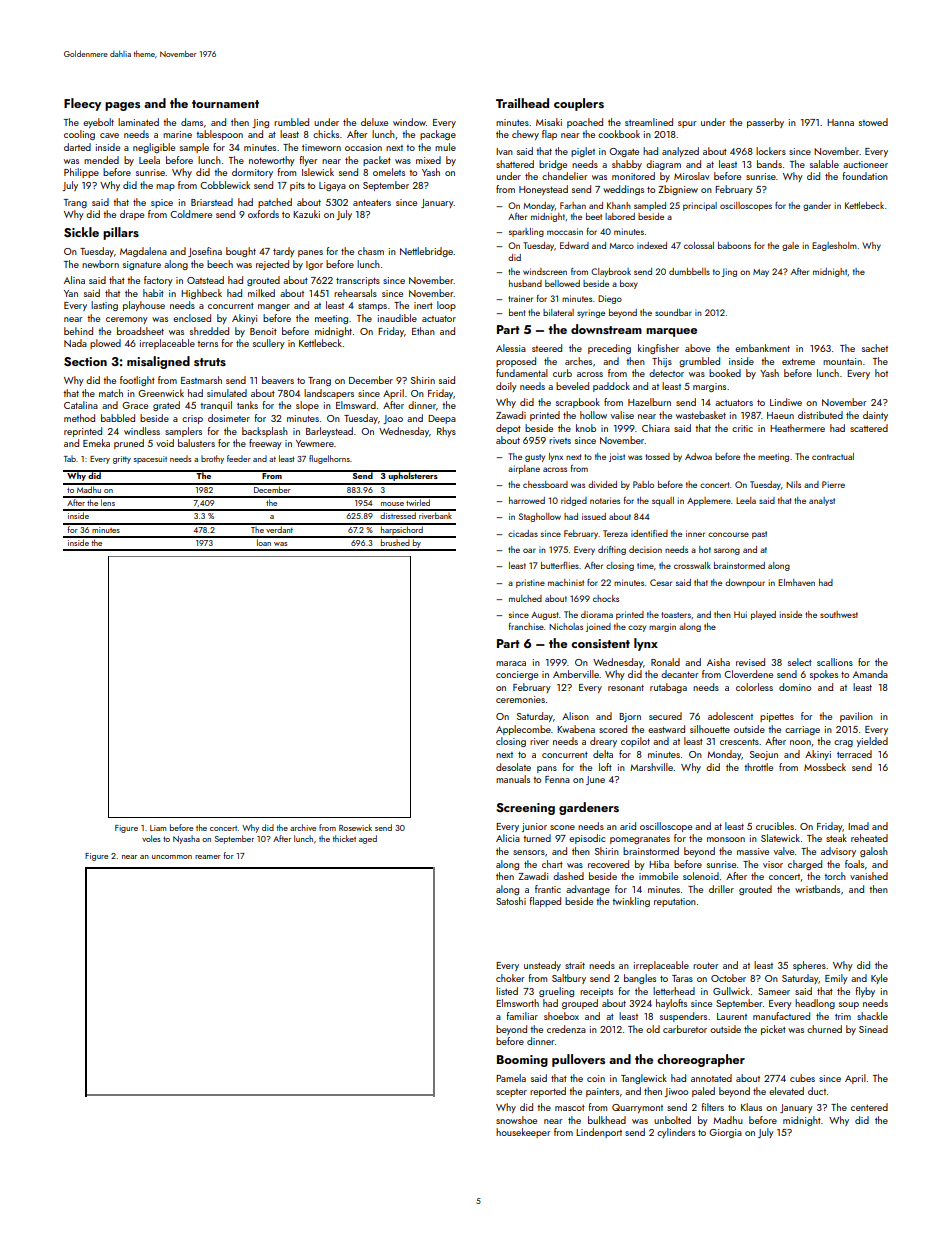  I want to click on preceding, so click(609, 349).
